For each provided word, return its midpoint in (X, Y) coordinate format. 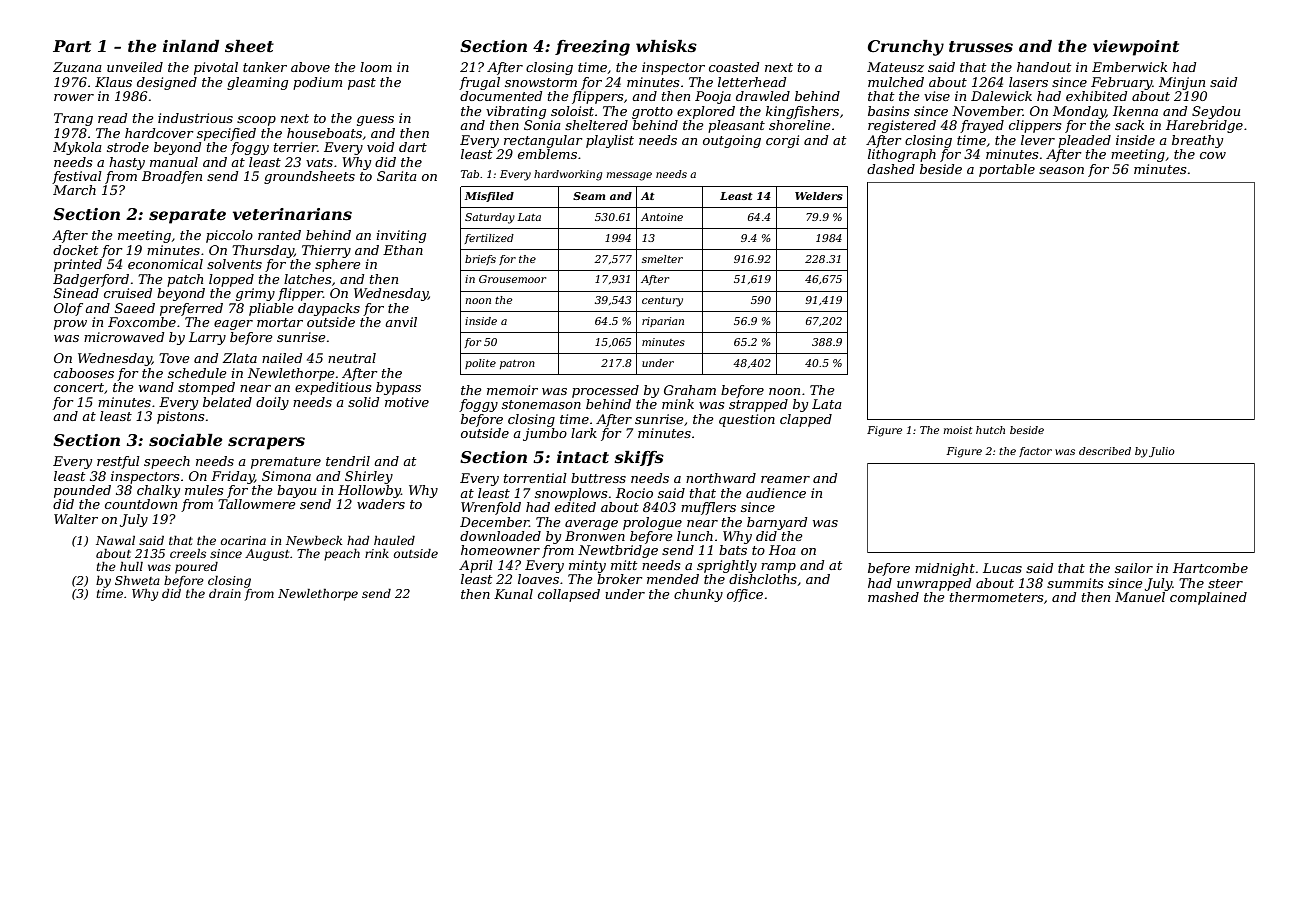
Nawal (115, 540)
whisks (666, 46)
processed (605, 391)
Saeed (135, 308)
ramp (778, 568)
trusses (981, 46)
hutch (990, 430)
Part (72, 46)
